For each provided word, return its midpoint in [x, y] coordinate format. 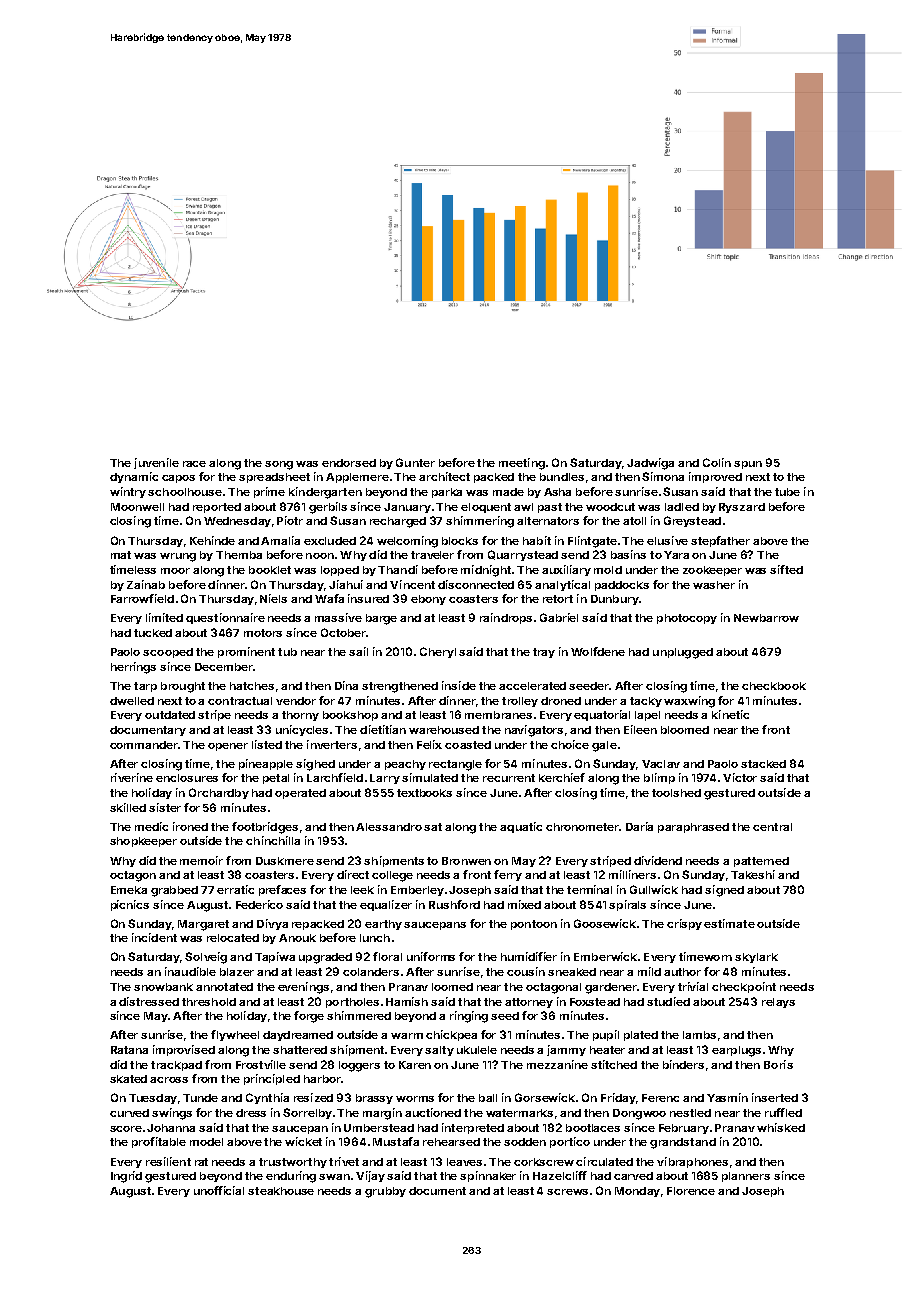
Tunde [200, 1098]
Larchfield [335, 777]
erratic [235, 889]
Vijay [370, 1176]
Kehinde [212, 540]
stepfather [720, 541]
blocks [460, 541]
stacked [763, 764]
